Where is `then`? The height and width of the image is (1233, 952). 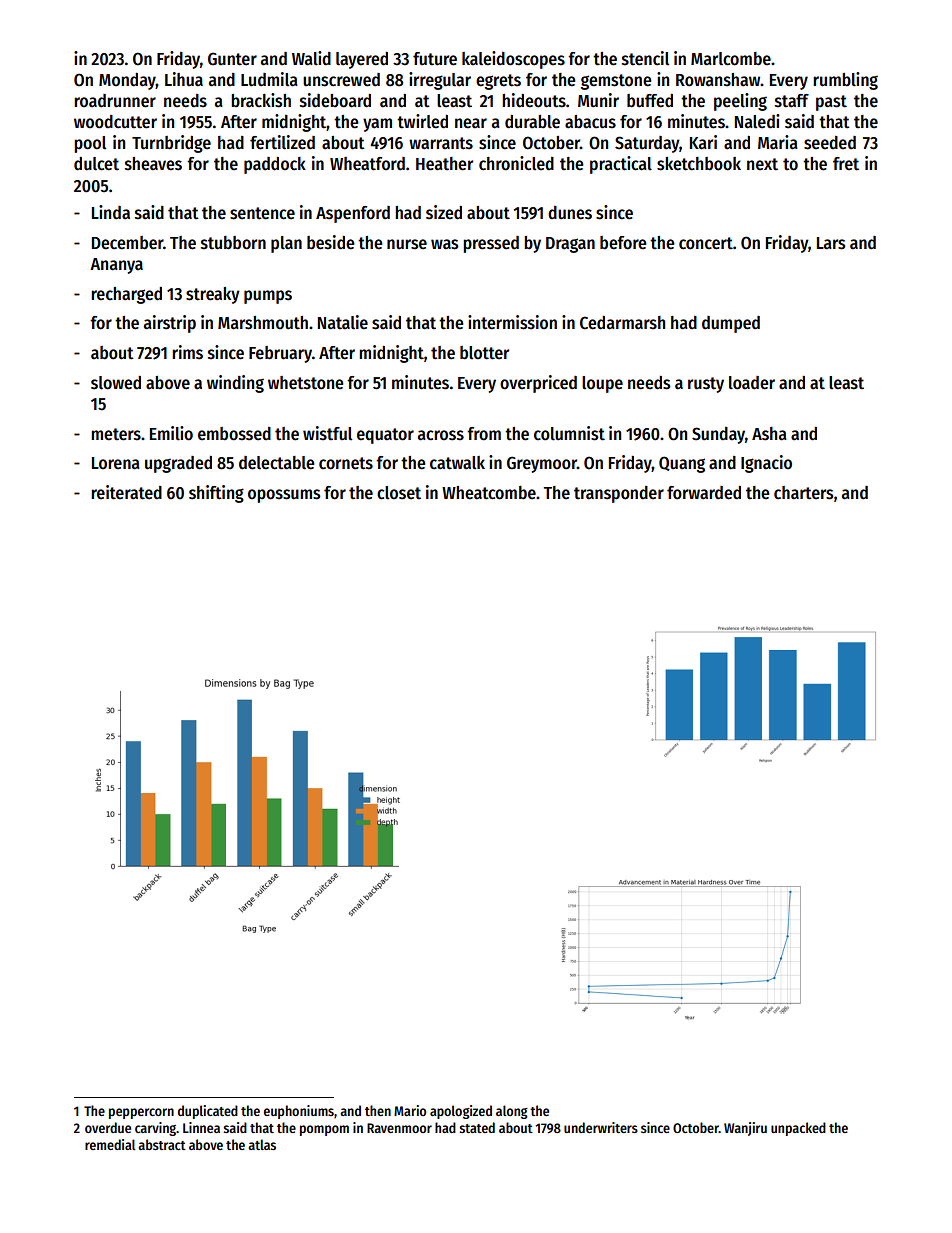 then is located at coordinates (378, 1110).
